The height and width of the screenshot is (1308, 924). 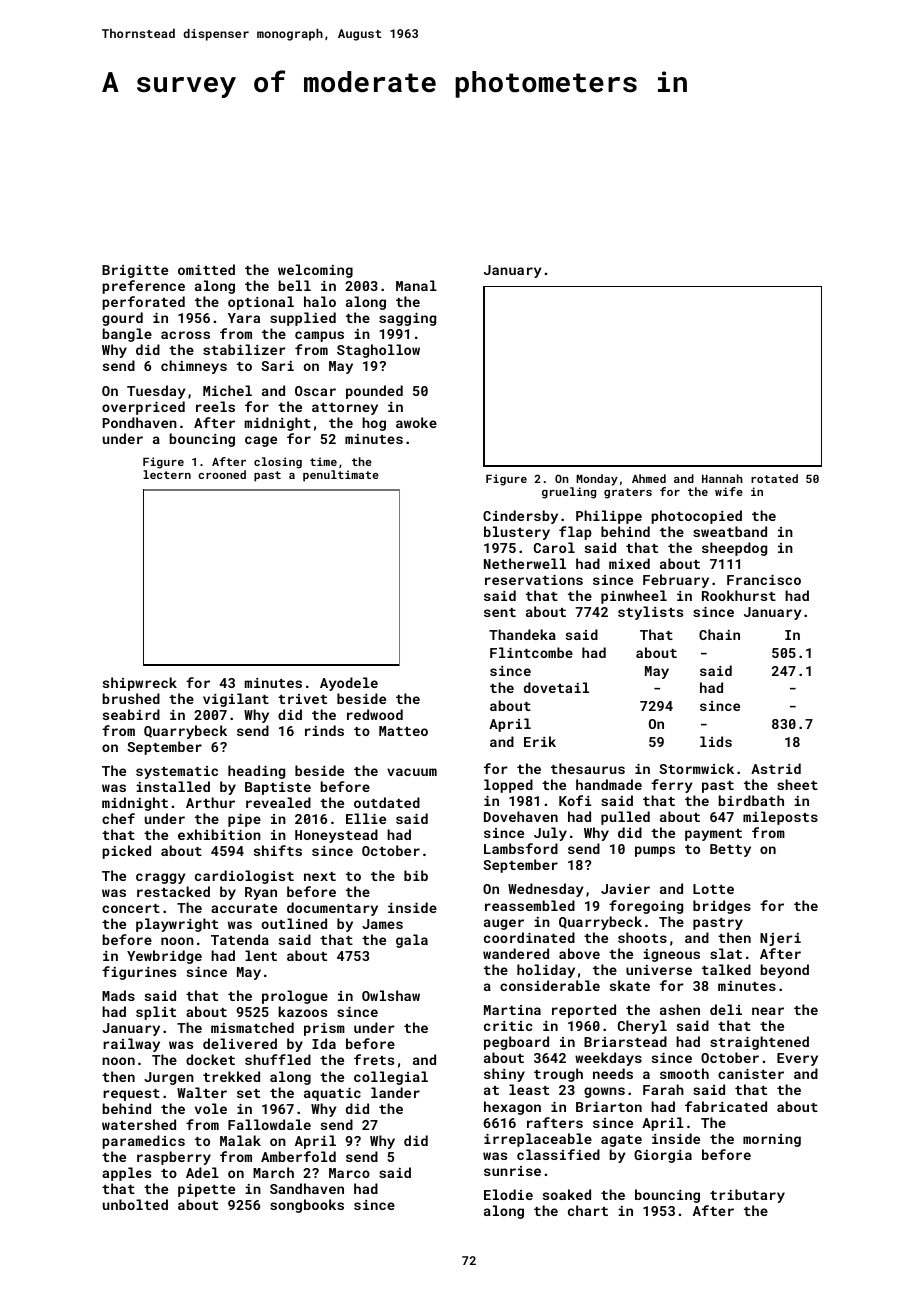 What do you see at coordinates (774, 478) in the screenshot?
I see `rotated` at bounding box center [774, 478].
